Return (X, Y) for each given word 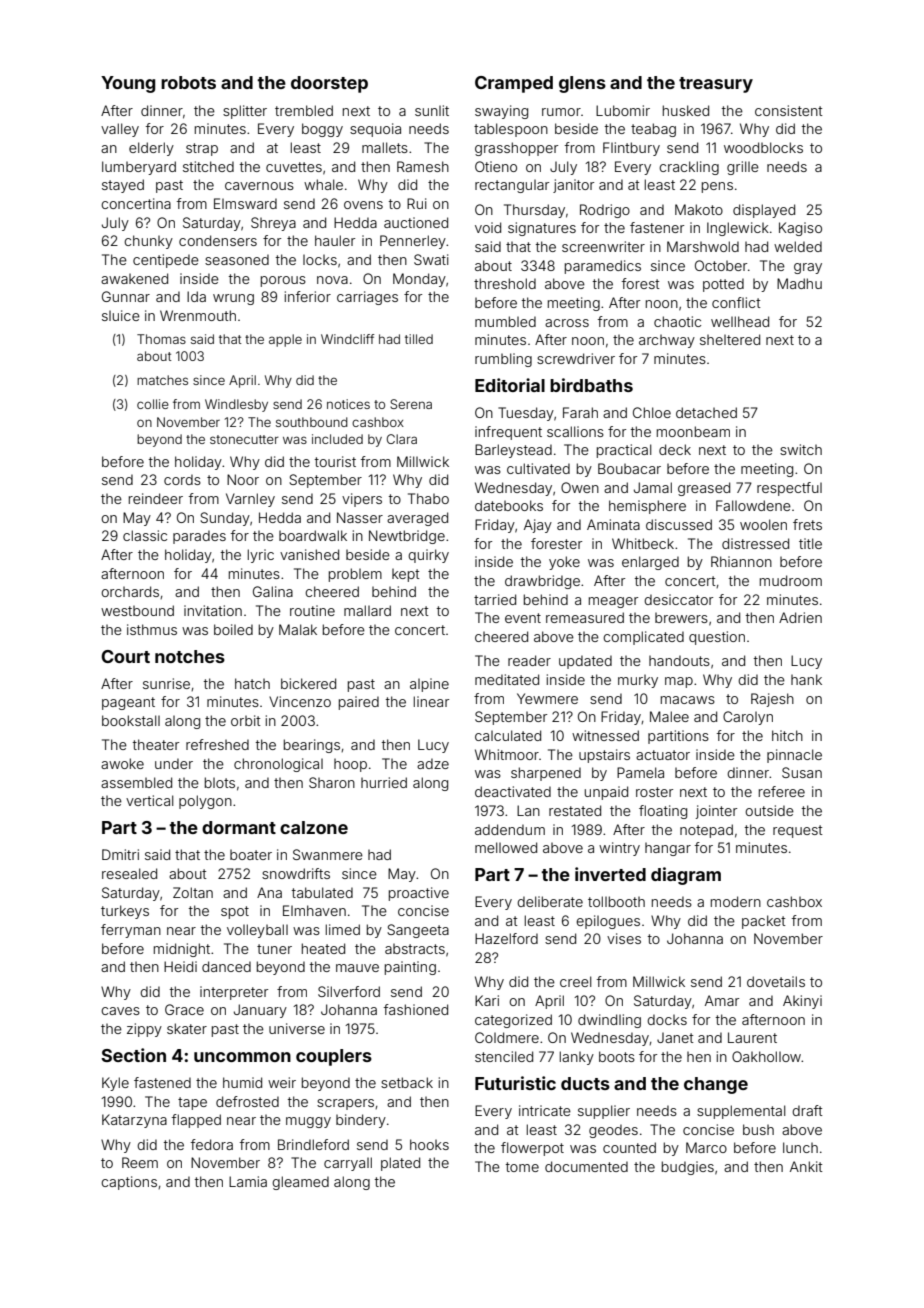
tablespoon (511, 130)
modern (736, 901)
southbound (312, 422)
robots (188, 82)
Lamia (248, 1181)
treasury (716, 85)
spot (235, 912)
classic (145, 535)
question (717, 638)
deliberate (550, 901)
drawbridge (542, 582)
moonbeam (693, 431)
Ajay (538, 526)
